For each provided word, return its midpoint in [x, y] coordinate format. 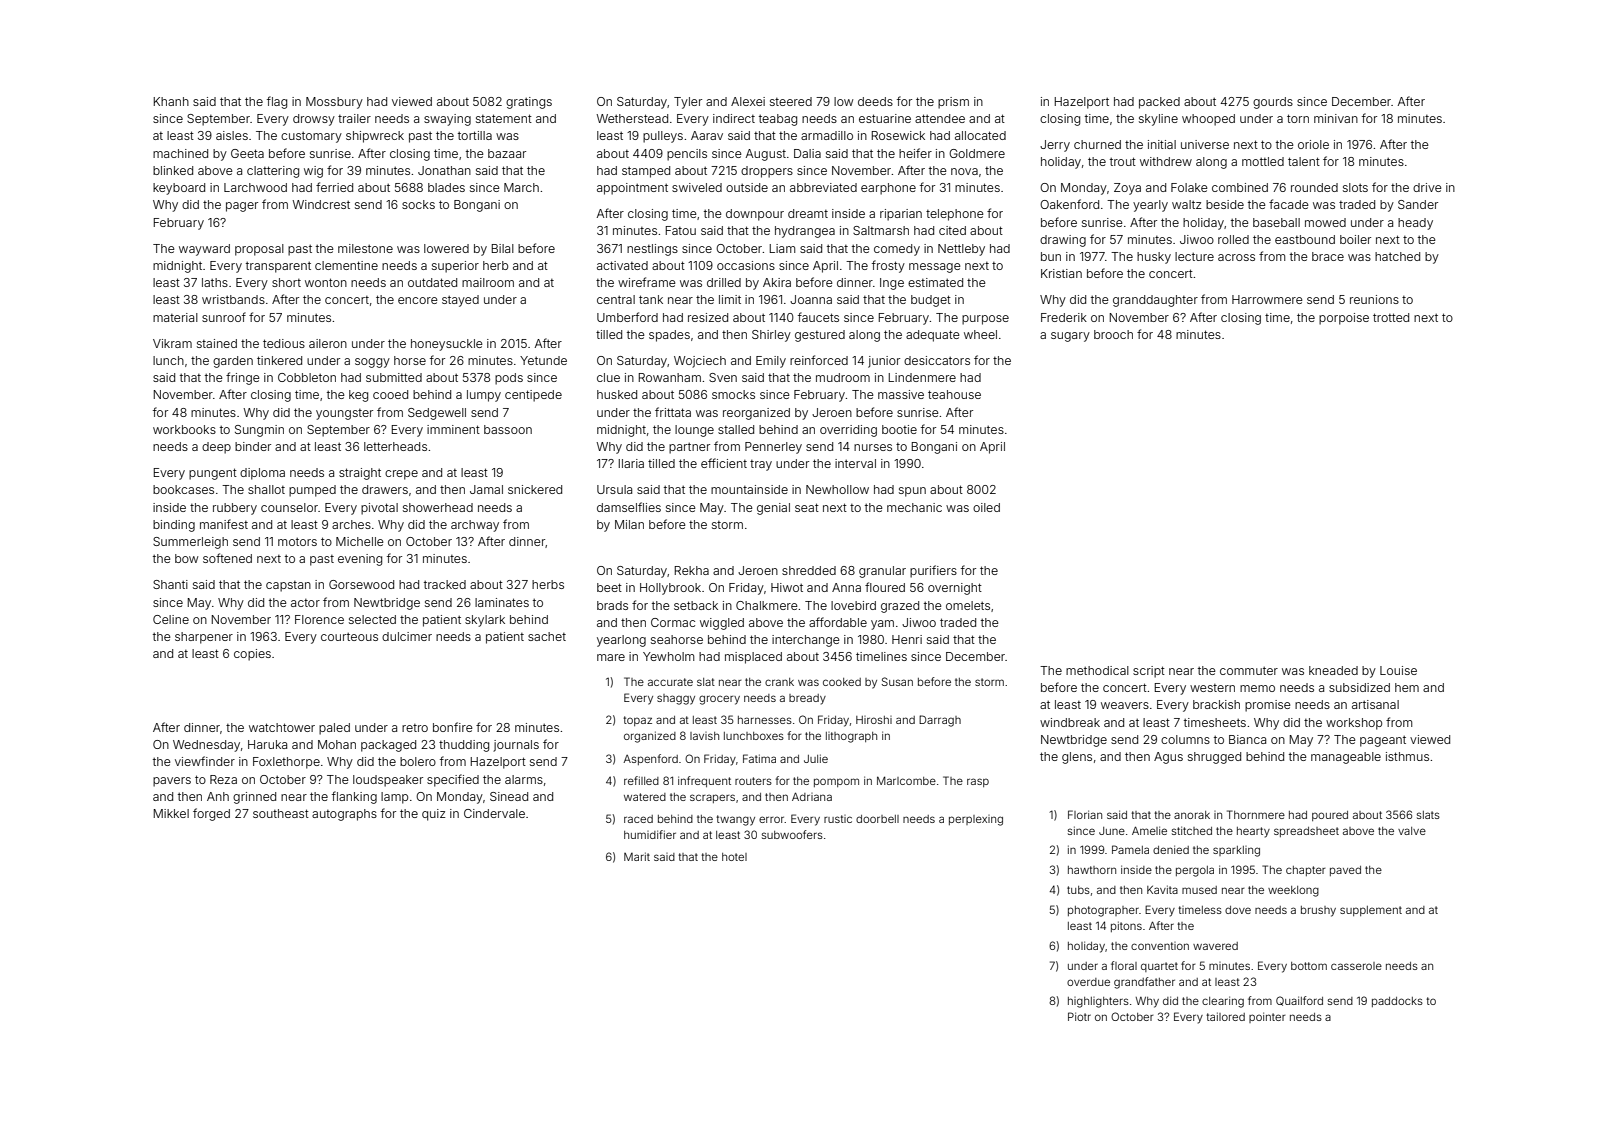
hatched [1397, 256]
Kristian [1061, 273]
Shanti [170, 584]
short [286, 282]
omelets [968, 605]
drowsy [314, 120]
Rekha [692, 570]
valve [1412, 831]
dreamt [808, 213]
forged [211, 814]
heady [1415, 224]
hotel [734, 857]
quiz [433, 815]
